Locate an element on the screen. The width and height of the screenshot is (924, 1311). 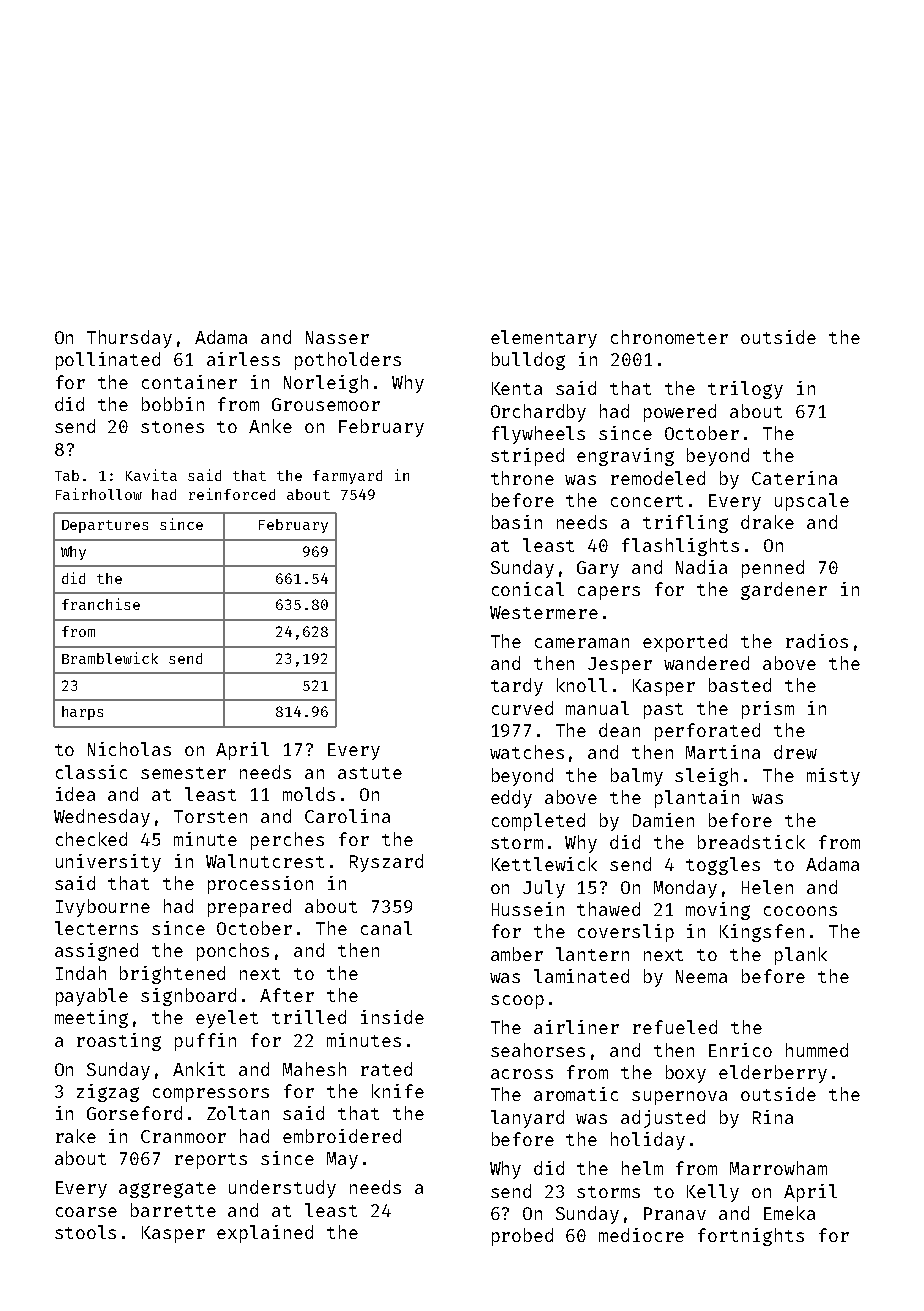
barrette is located at coordinates (173, 1210).
